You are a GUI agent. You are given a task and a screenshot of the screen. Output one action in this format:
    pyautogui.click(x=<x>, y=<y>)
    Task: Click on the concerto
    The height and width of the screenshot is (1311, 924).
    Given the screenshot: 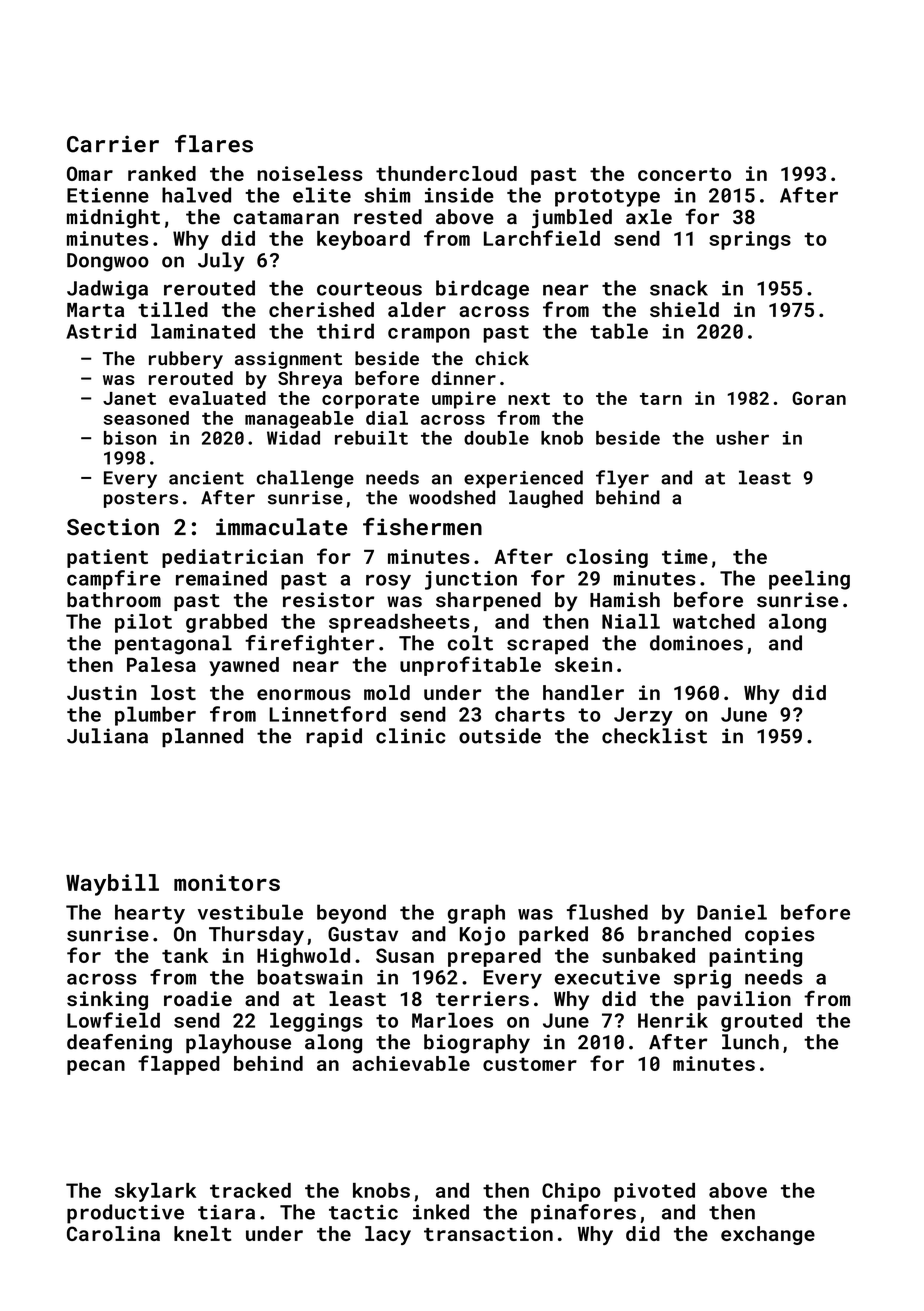 What is the action you would take?
    pyautogui.click(x=684, y=174)
